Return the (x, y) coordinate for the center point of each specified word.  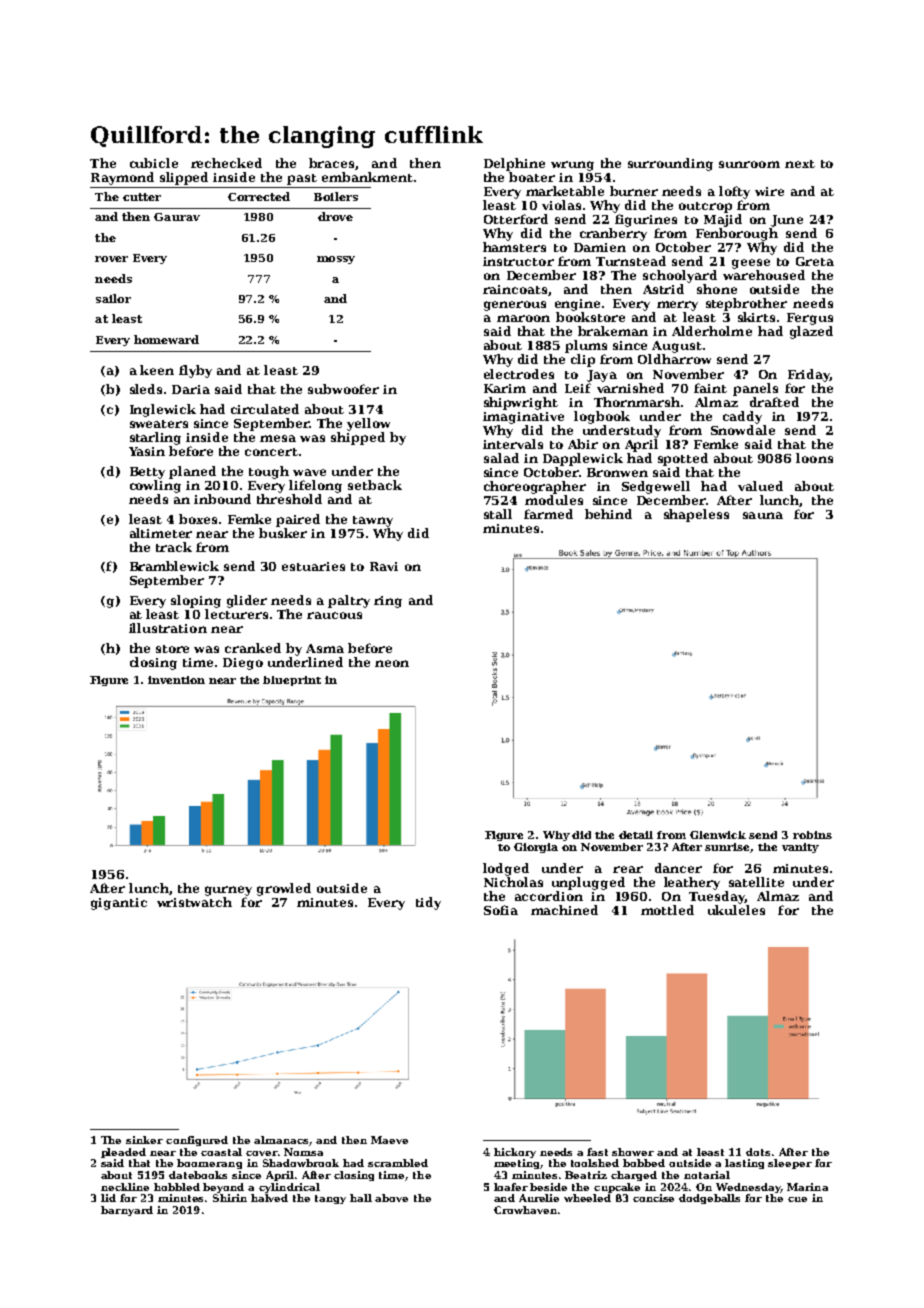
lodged (506, 869)
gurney (228, 891)
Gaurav (177, 217)
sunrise (728, 848)
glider (247, 601)
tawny (373, 521)
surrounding (670, 164)
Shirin (230, 1198)
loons (814, 458)
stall (498, 514)
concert (271, 452)
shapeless (696, 515)
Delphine (514, 164)
